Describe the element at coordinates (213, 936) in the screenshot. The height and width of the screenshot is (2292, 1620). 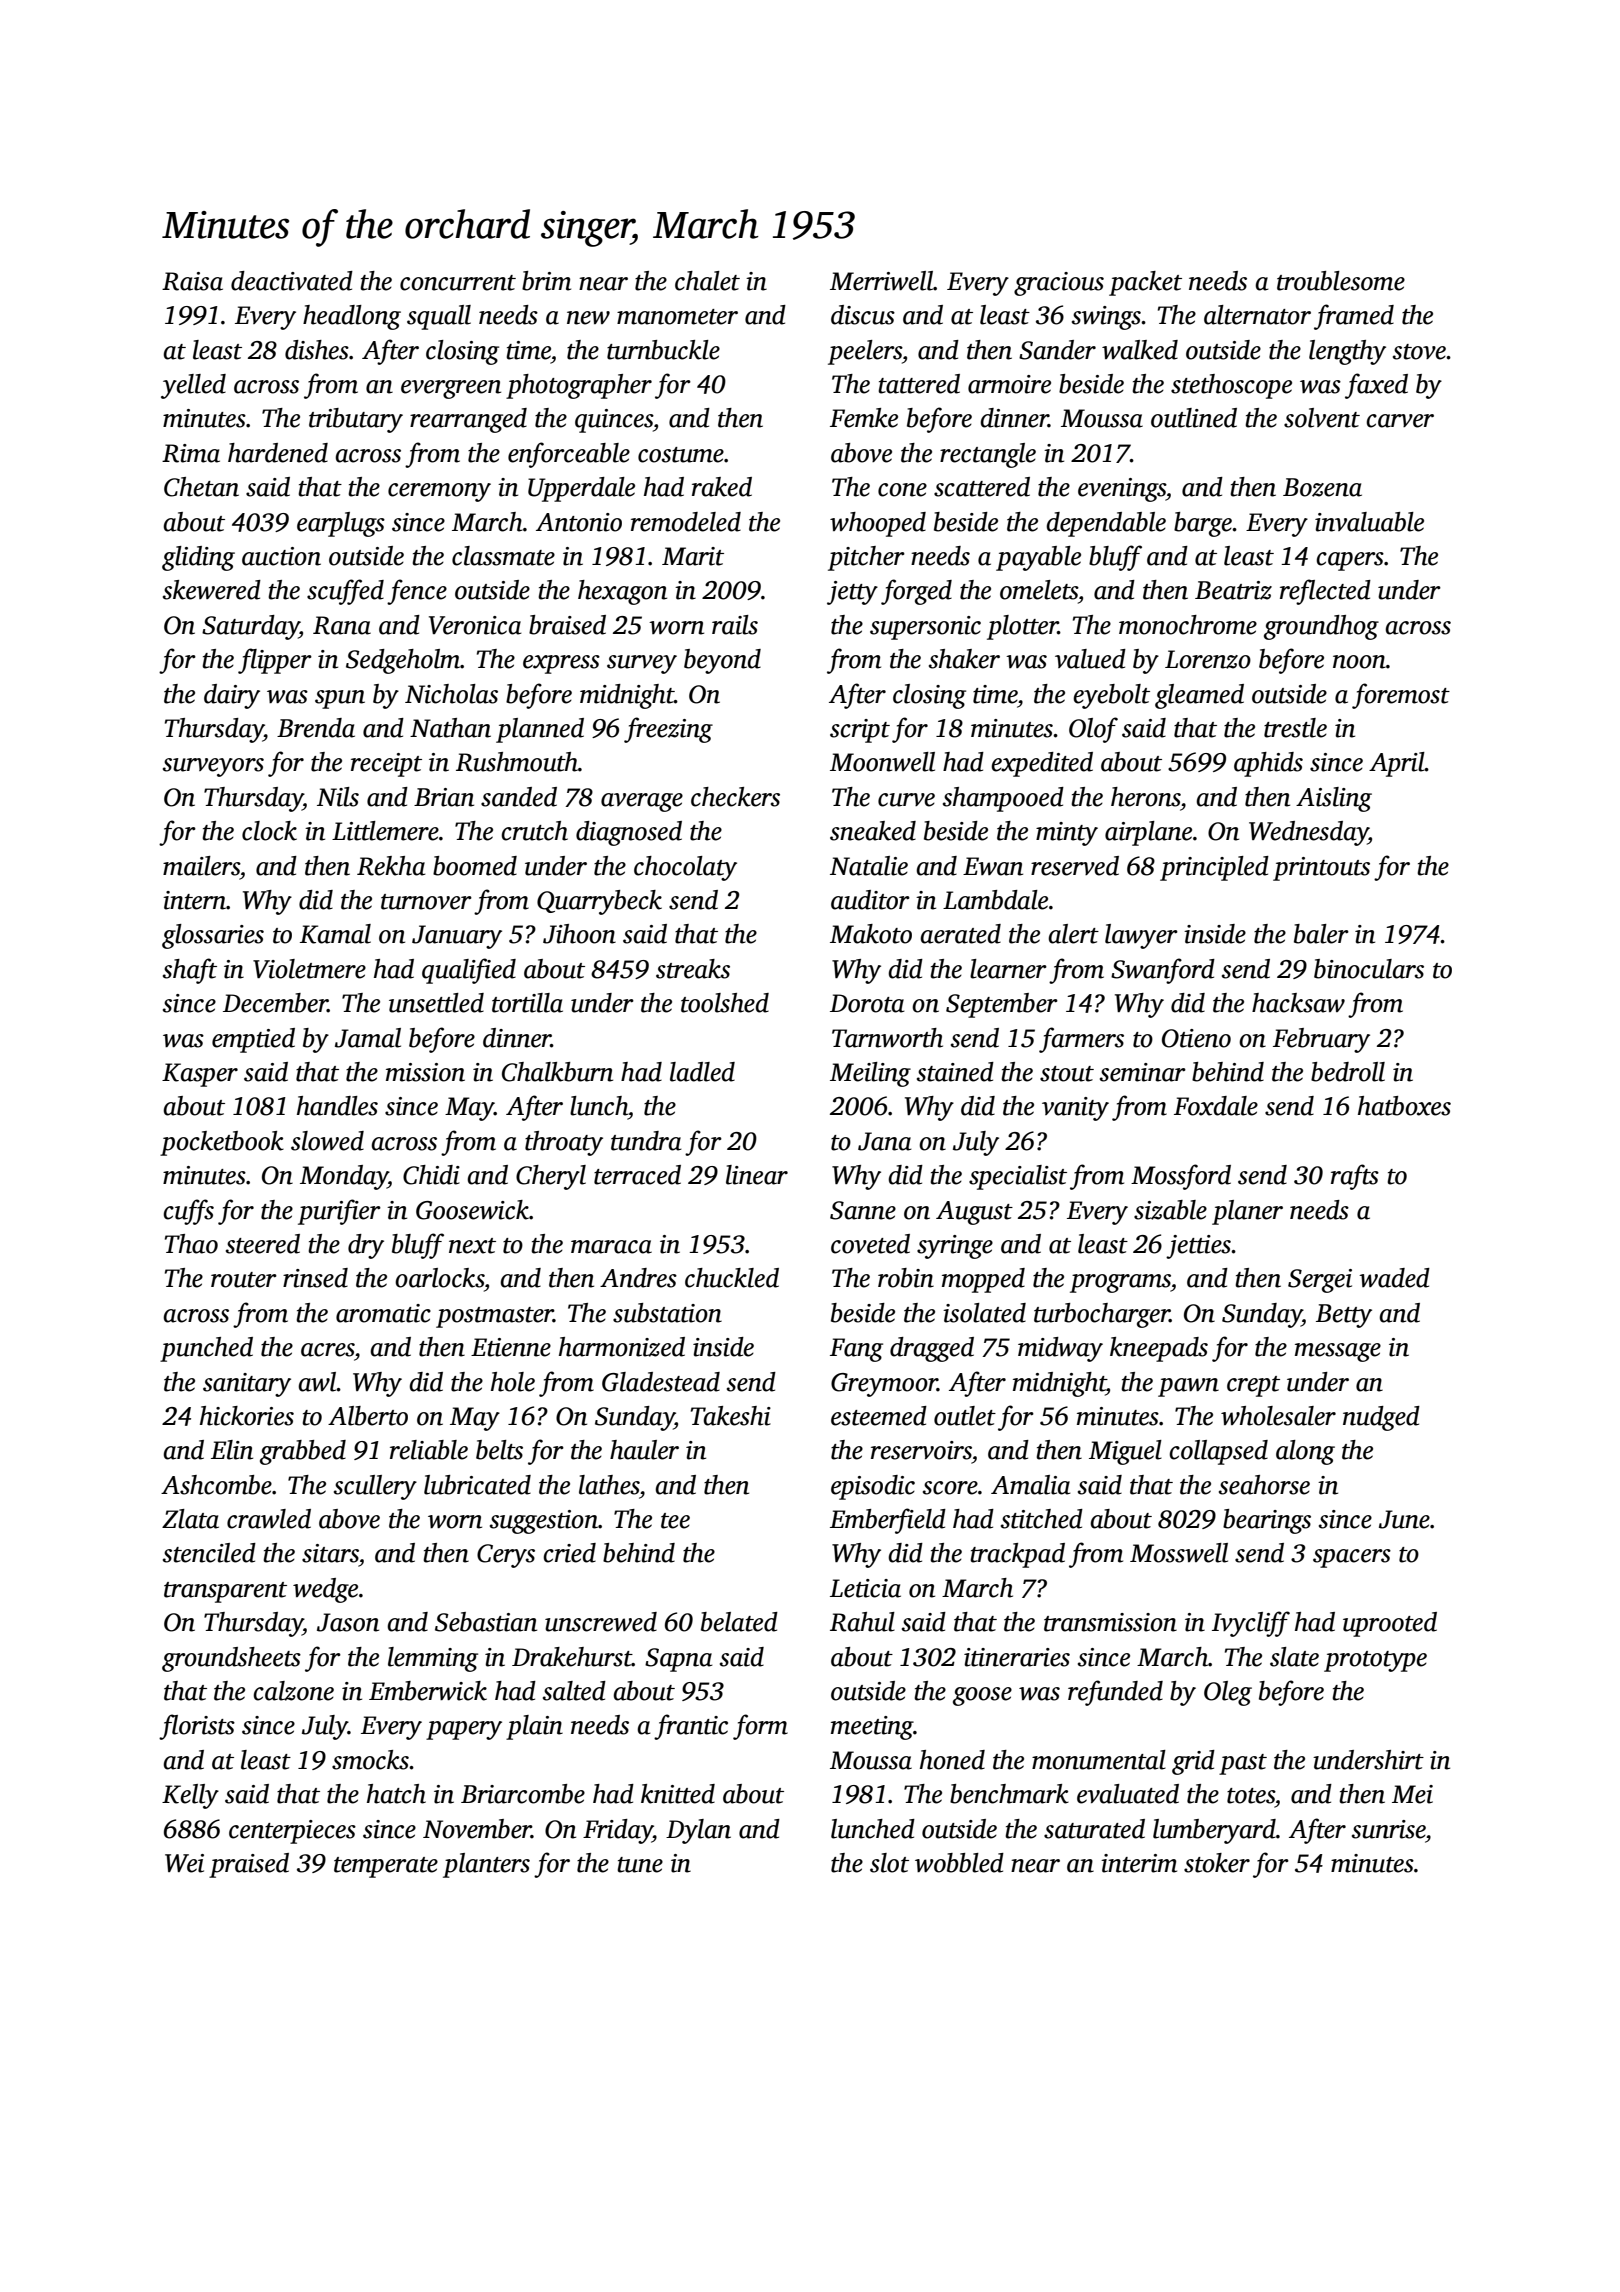
I see `glossaries` at that location.
